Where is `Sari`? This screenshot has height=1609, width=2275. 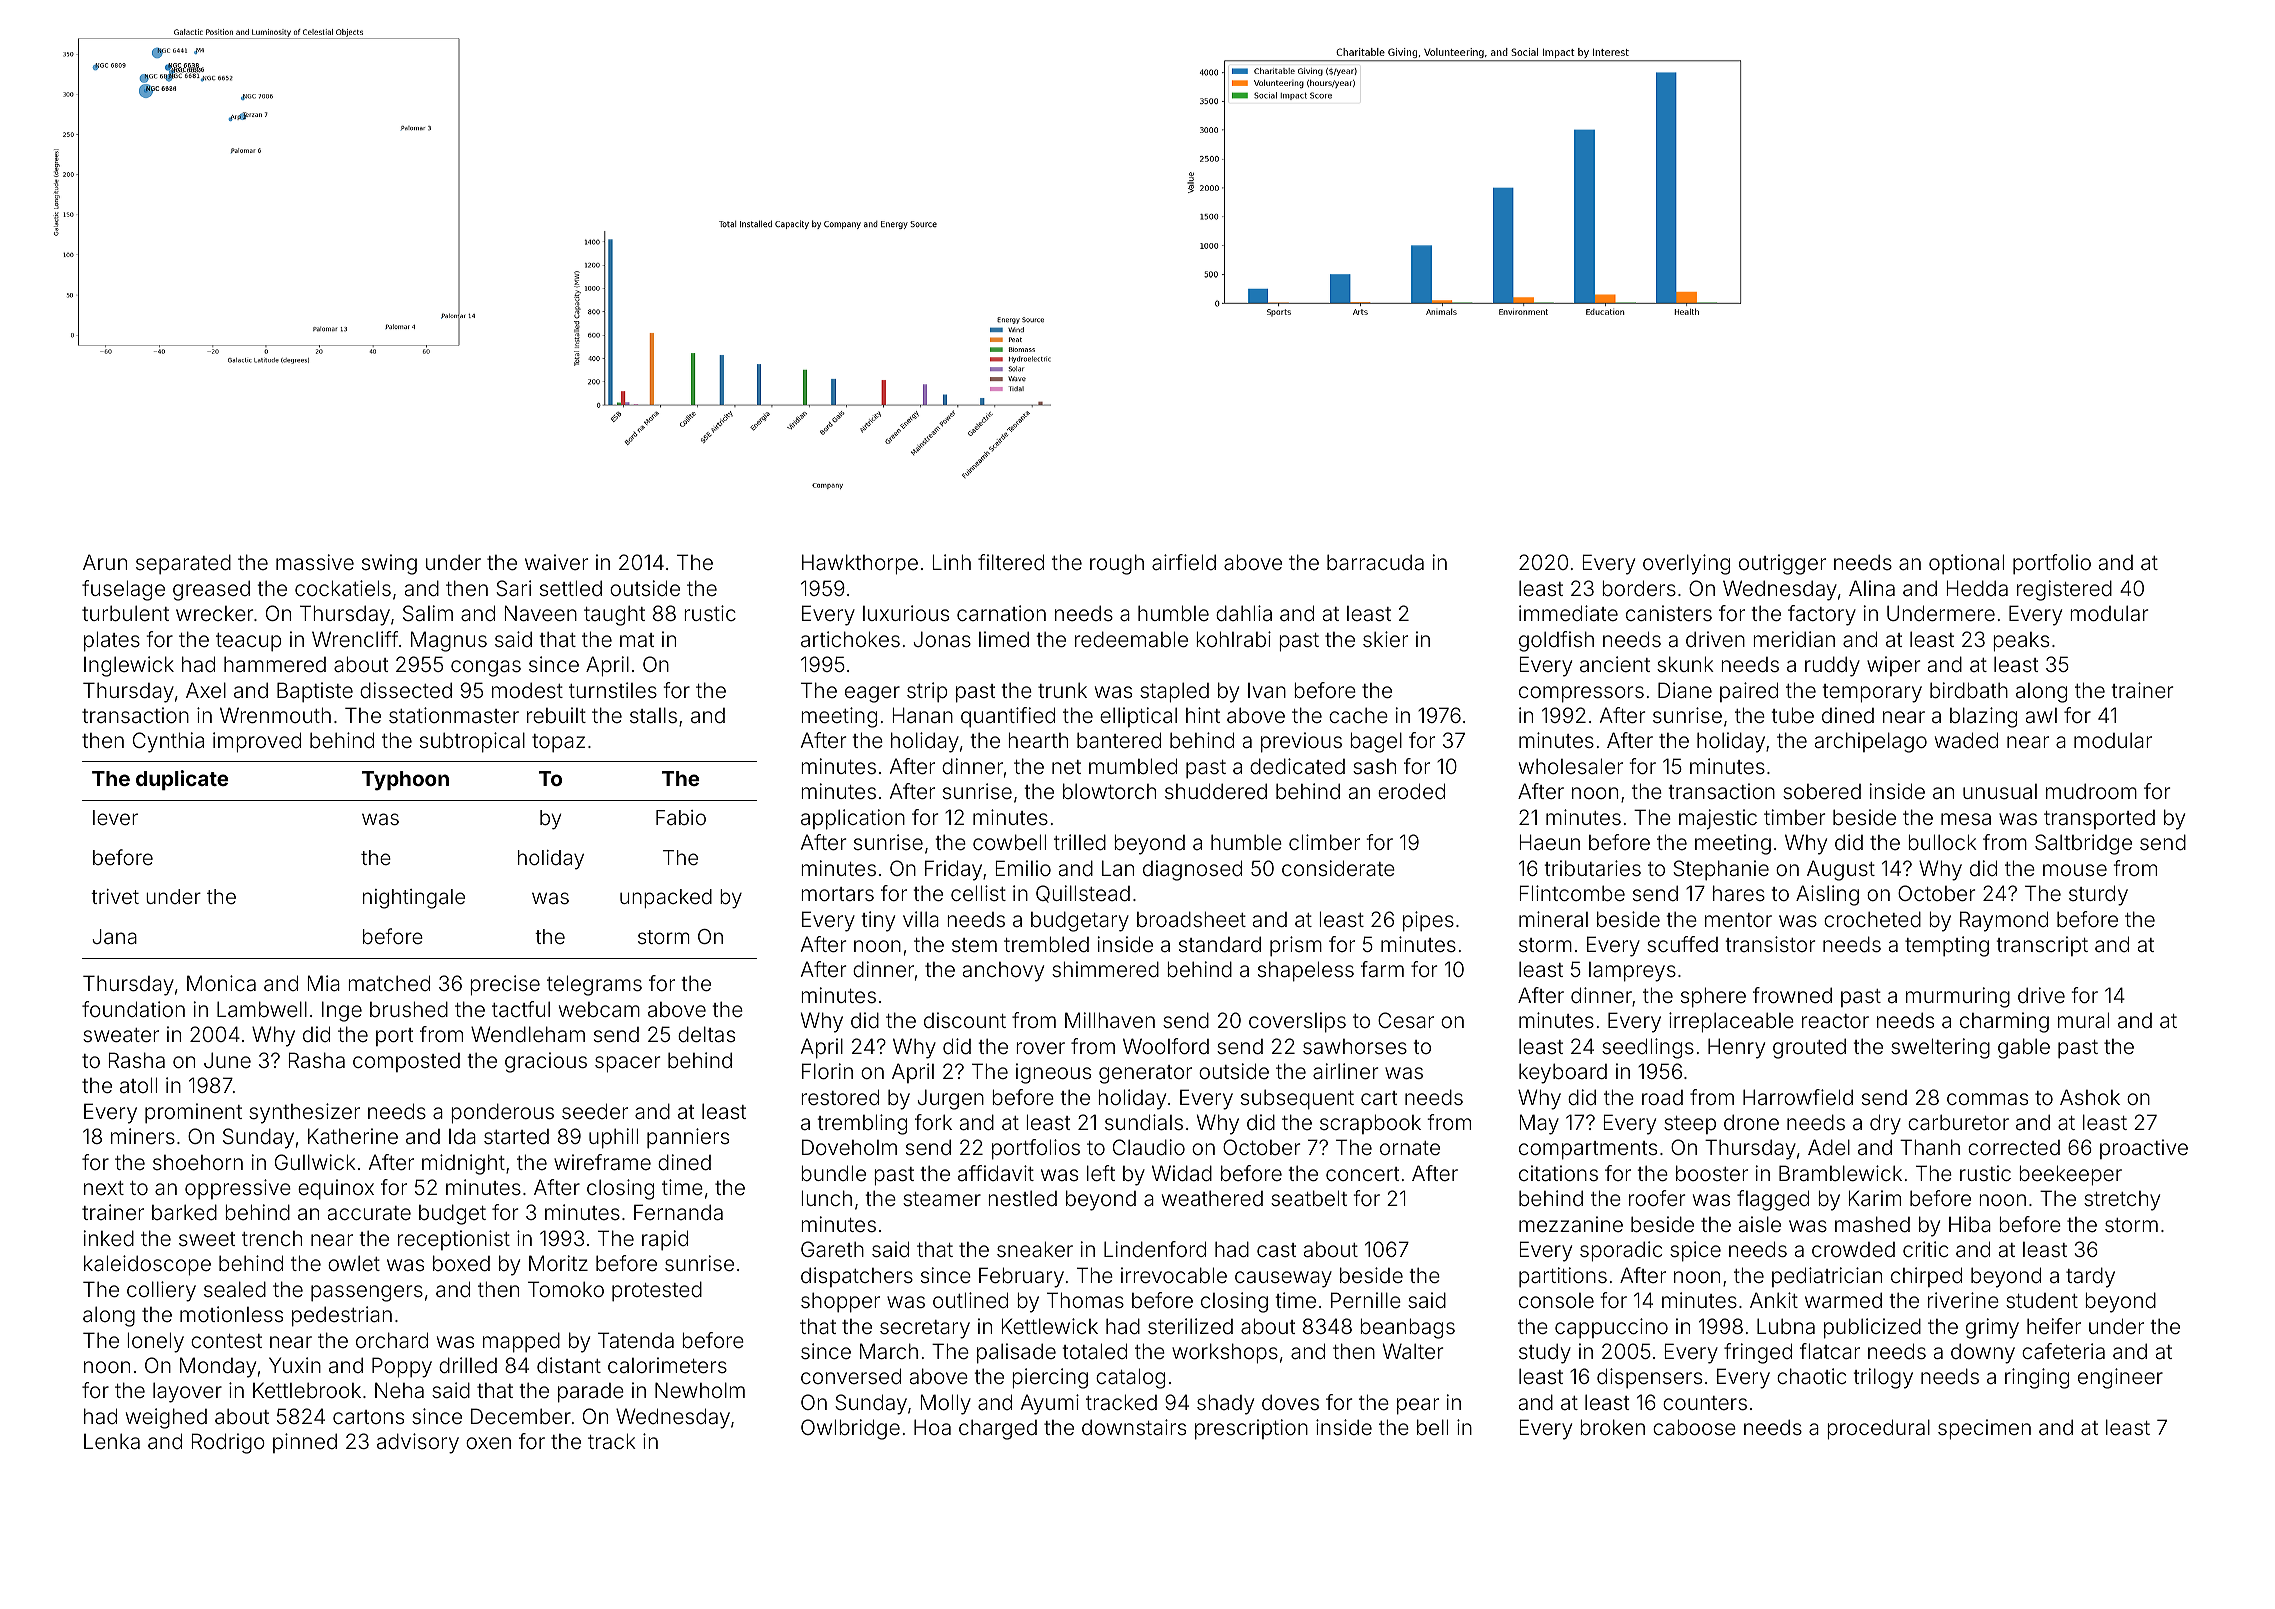 Sari is located at coordinates (513, 588).
